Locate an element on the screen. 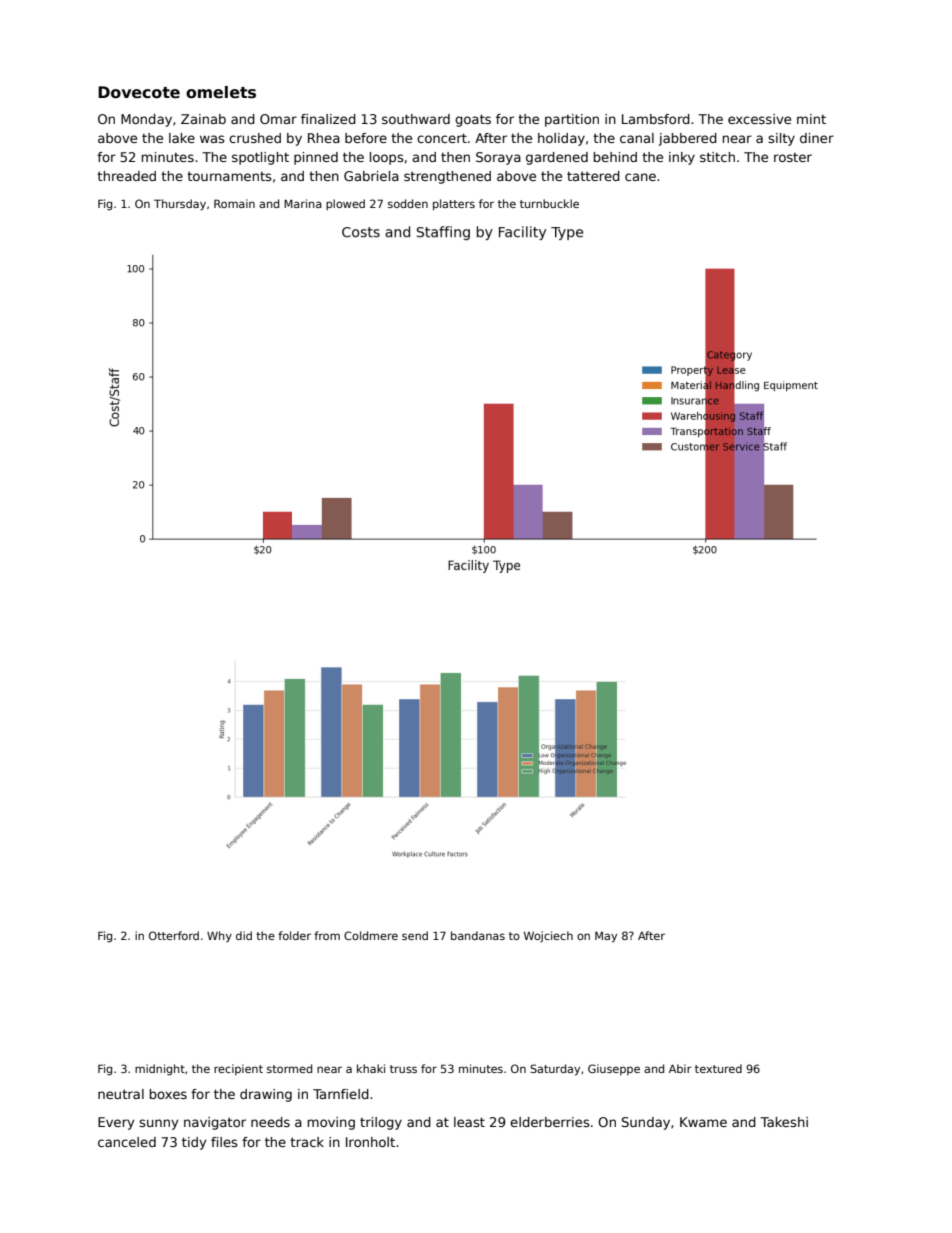  Lambsford is located at coordinates (656, 119).
